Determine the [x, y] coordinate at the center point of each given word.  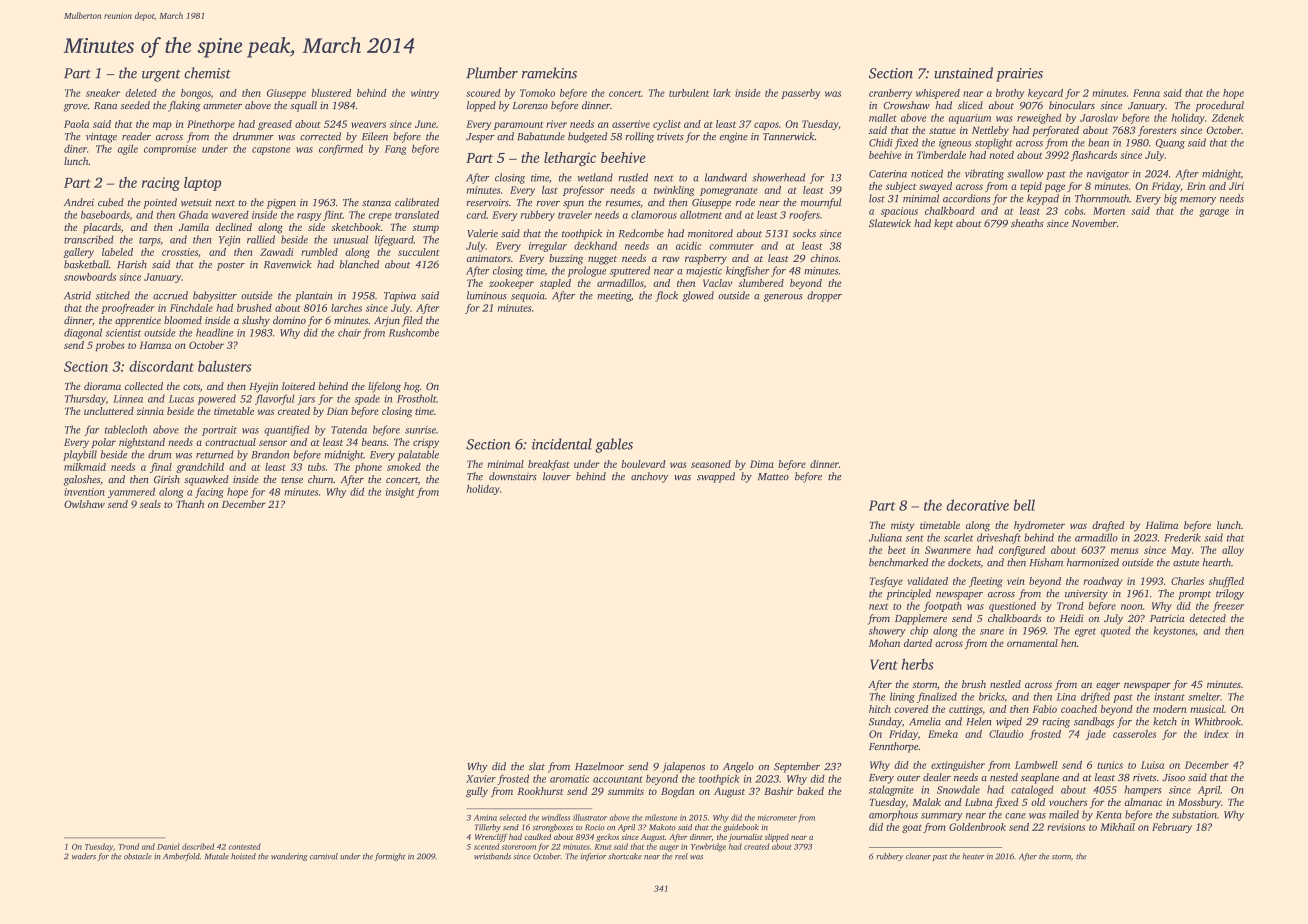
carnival [324, 856]
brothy [1010, 94]
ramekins [549, 73]
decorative [978, 505]
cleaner [918, 856]
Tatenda [349, 429]
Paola [76, 124]
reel [681, 856]
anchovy [649, 477]
